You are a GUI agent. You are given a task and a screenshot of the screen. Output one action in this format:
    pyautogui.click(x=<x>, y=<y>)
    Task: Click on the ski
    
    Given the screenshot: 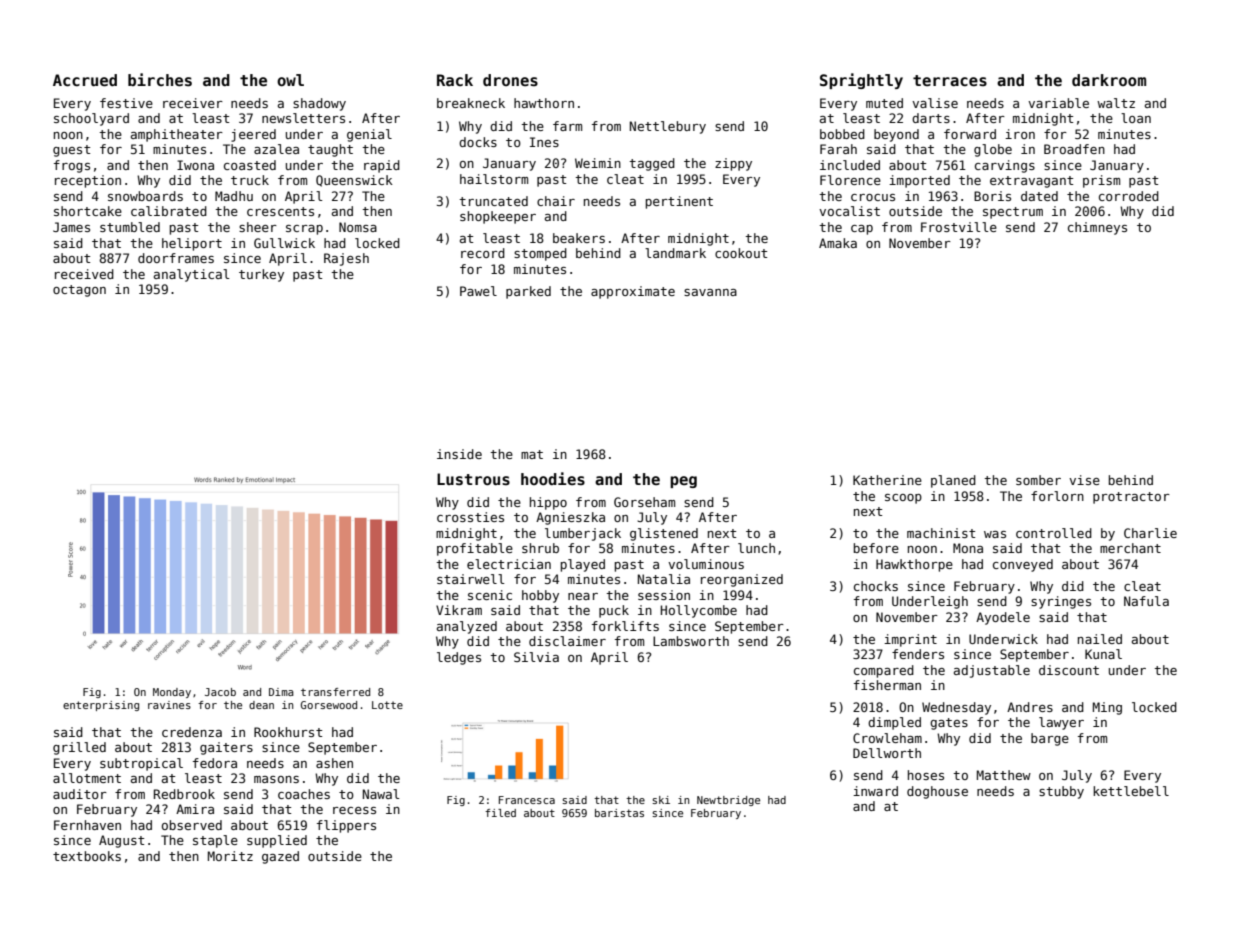 What is the action you would take?
    pyautogui.click(x=661, y=800)
